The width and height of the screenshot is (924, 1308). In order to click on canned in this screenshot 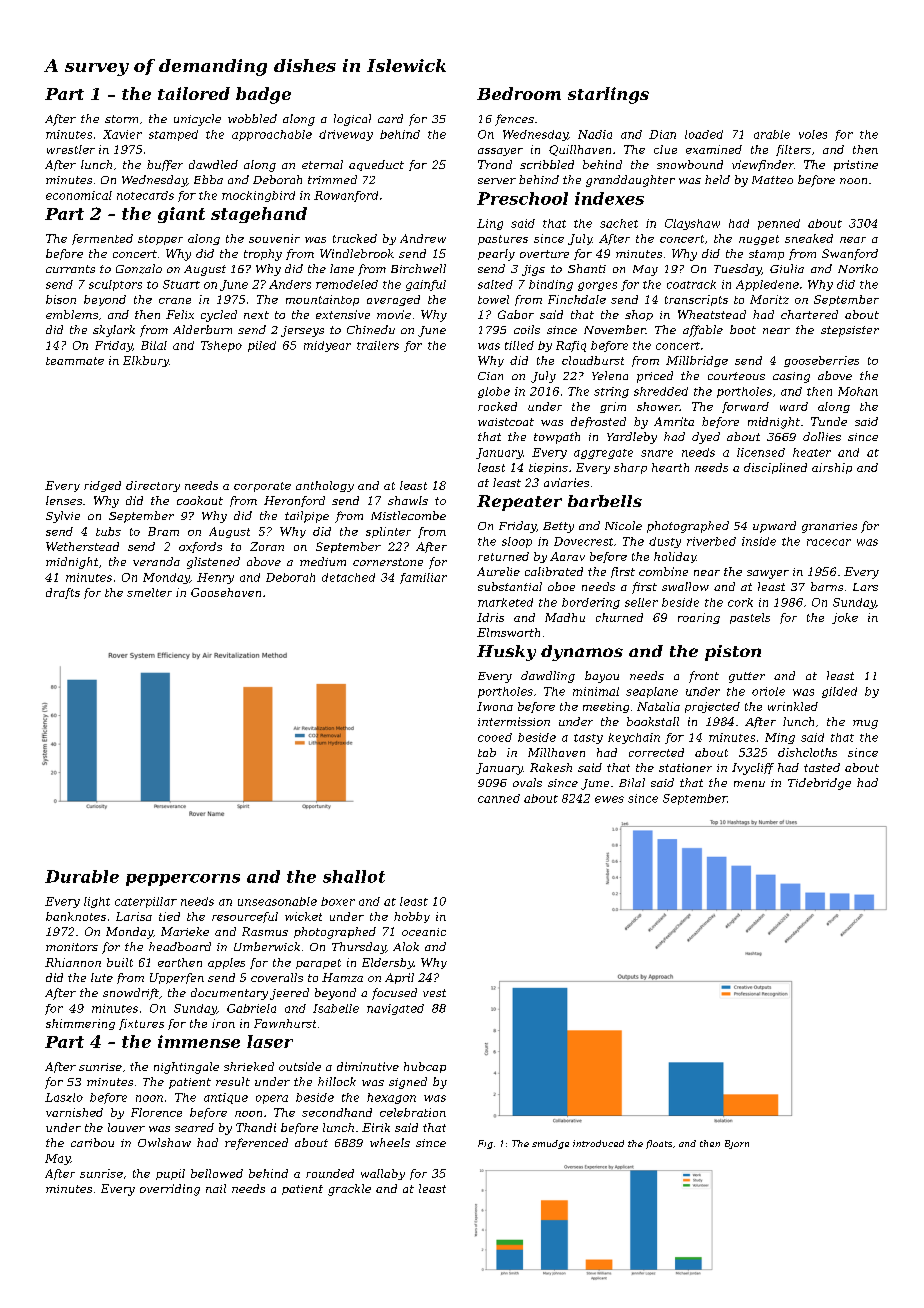, I will do `click(499, 798)`.
